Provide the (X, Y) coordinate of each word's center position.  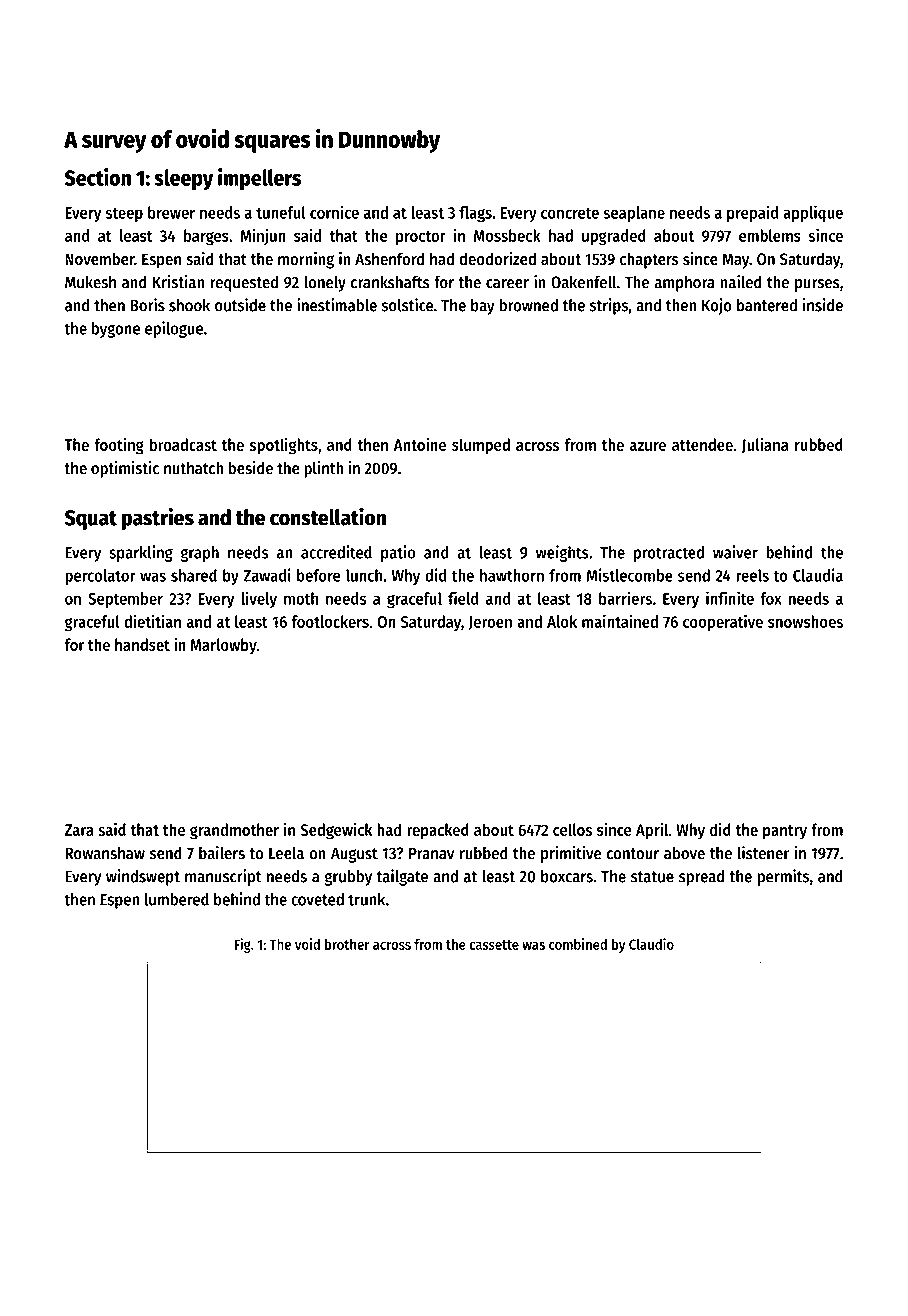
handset (142, 644)
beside (251, 468)
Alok (562, 621)
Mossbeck (507, 235)
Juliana (765, 445)
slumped (481, 446)
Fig (243, 945)
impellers (259, 179)
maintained (620, 621)
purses (817, 285)
